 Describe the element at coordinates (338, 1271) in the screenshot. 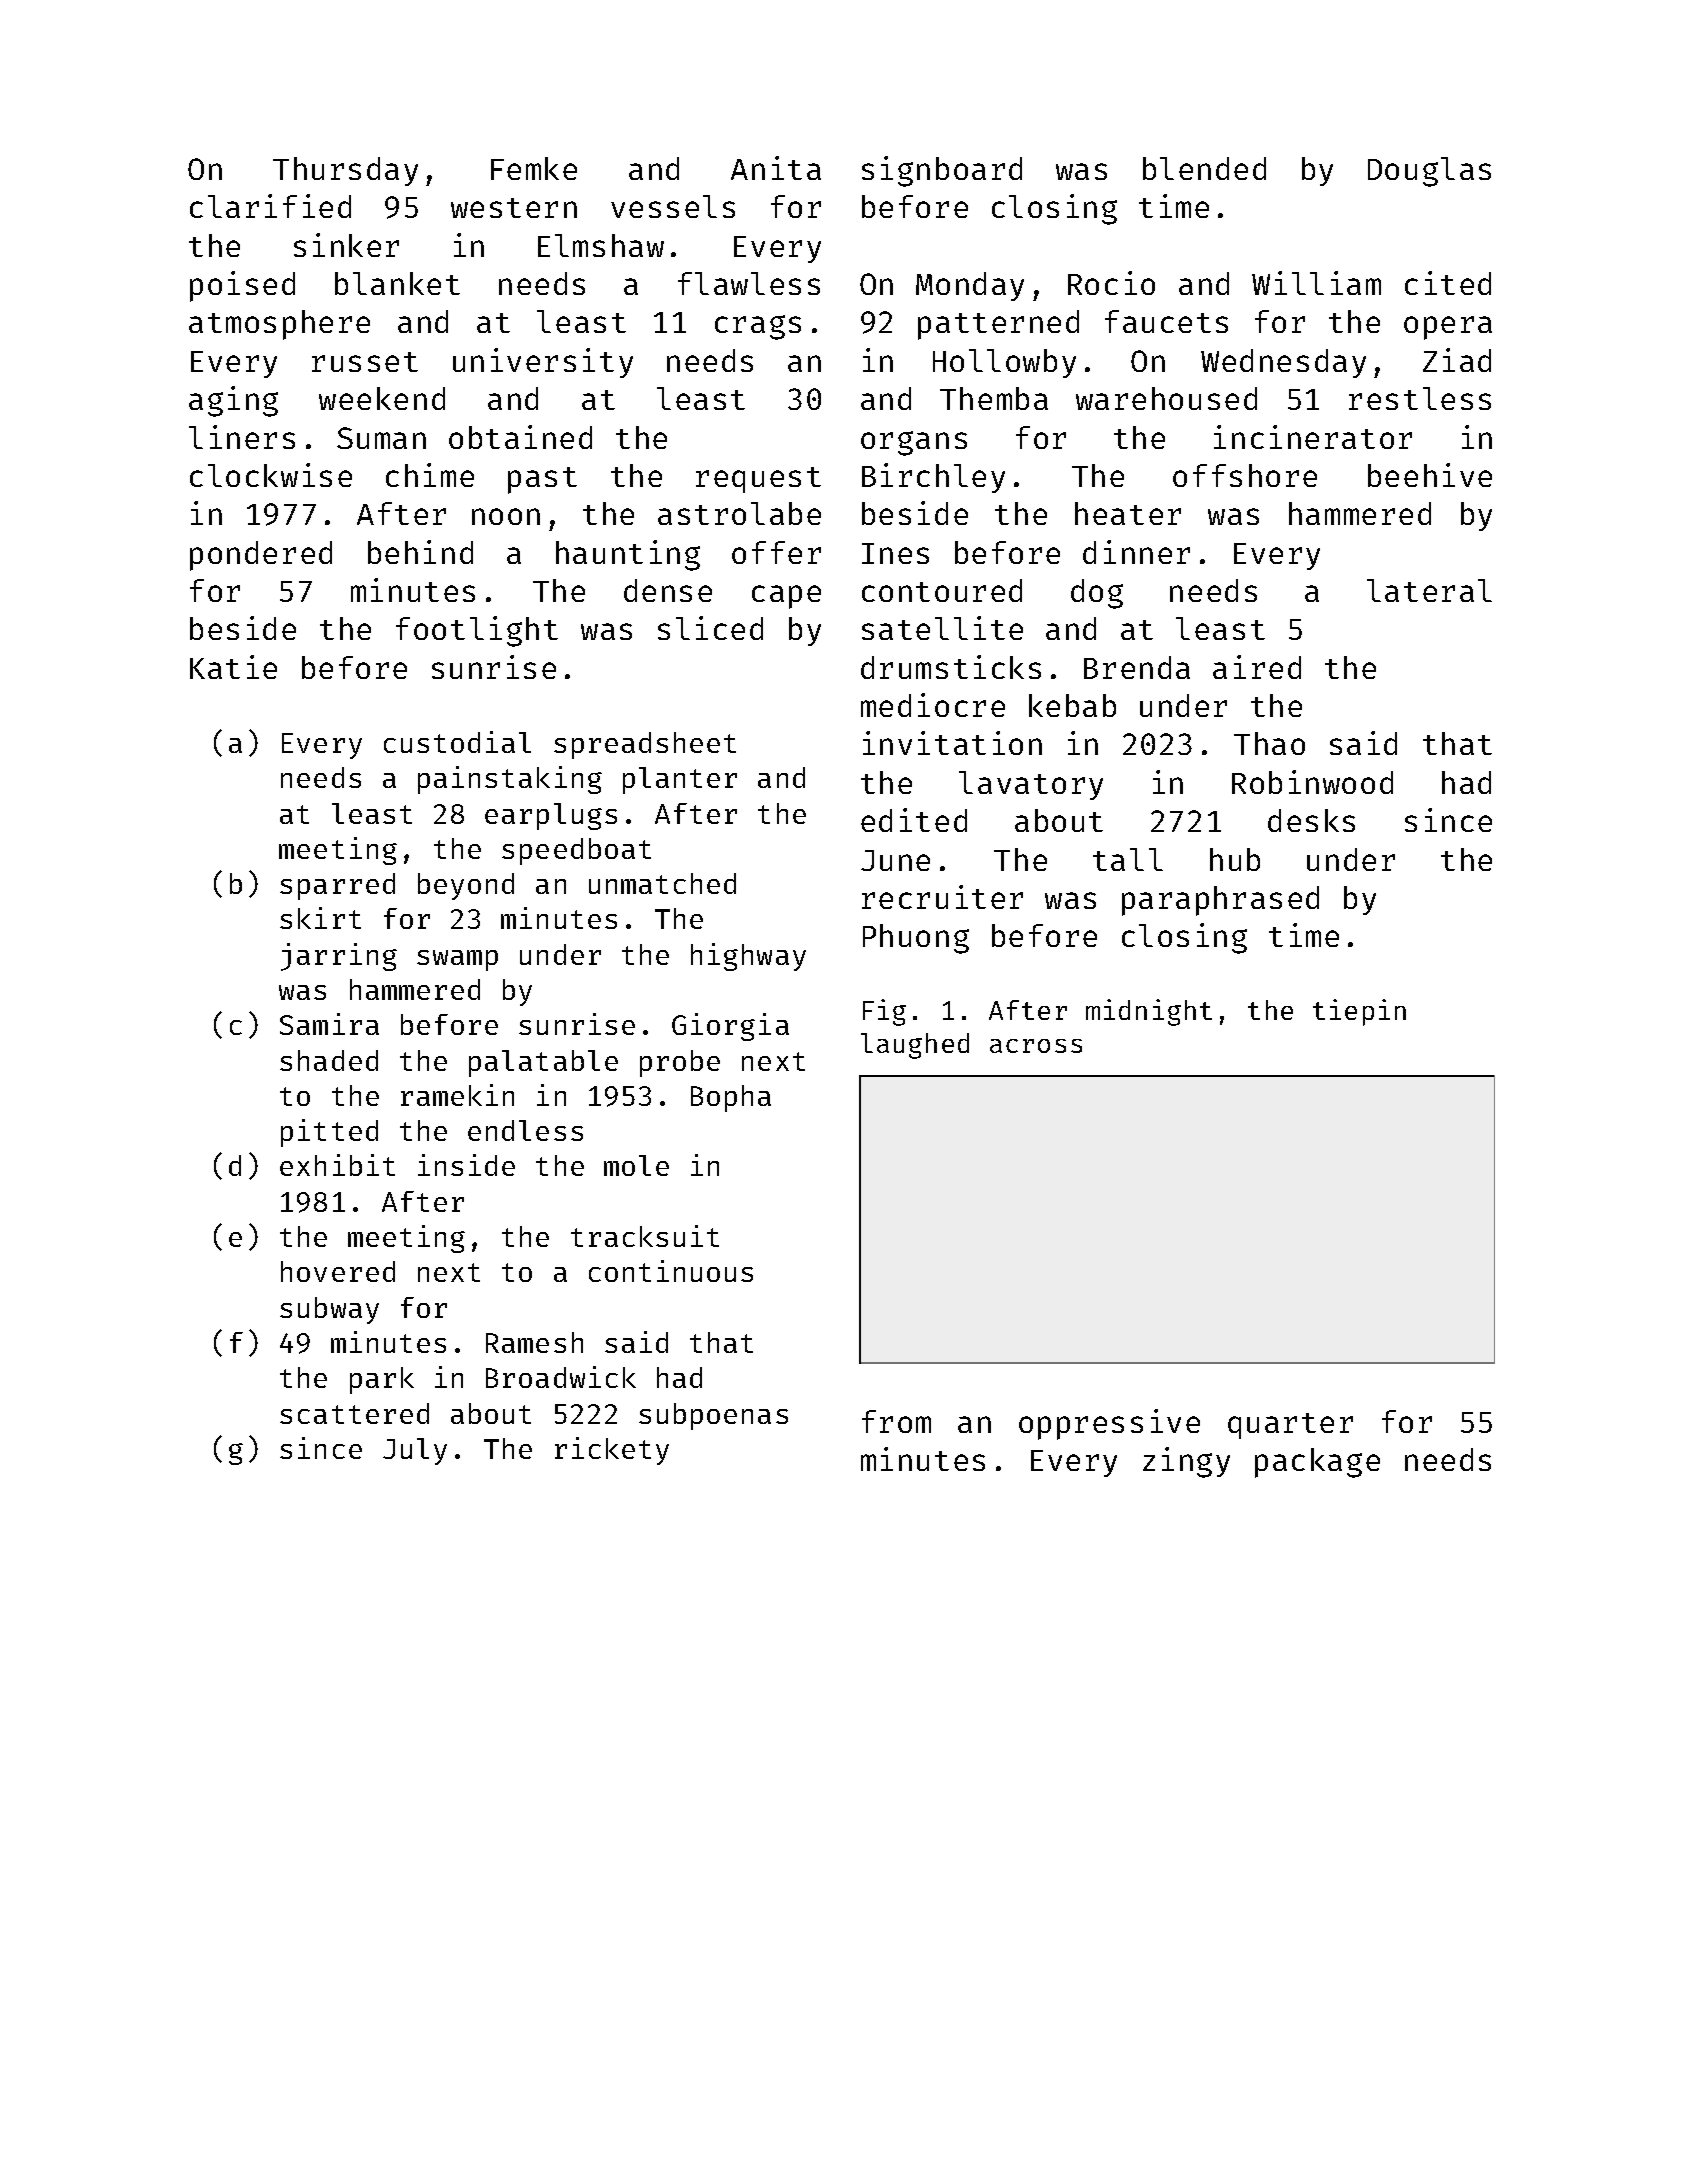

I see `hovered` at that location.
